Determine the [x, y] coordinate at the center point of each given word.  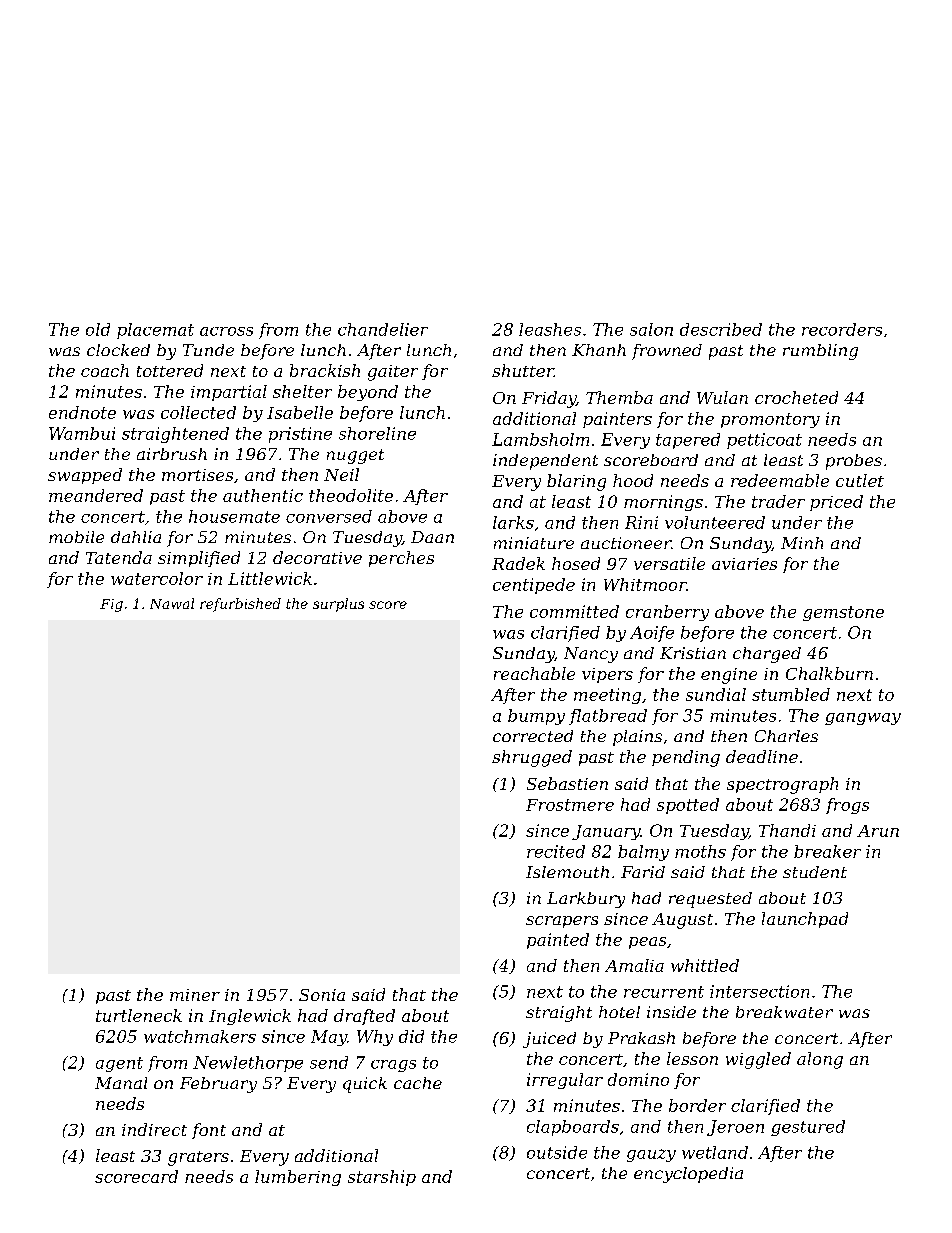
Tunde [208, 350]
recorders [842, 329]
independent [545, 462]
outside [557, 1152]
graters [198, 1158]
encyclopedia [688, 1175]
